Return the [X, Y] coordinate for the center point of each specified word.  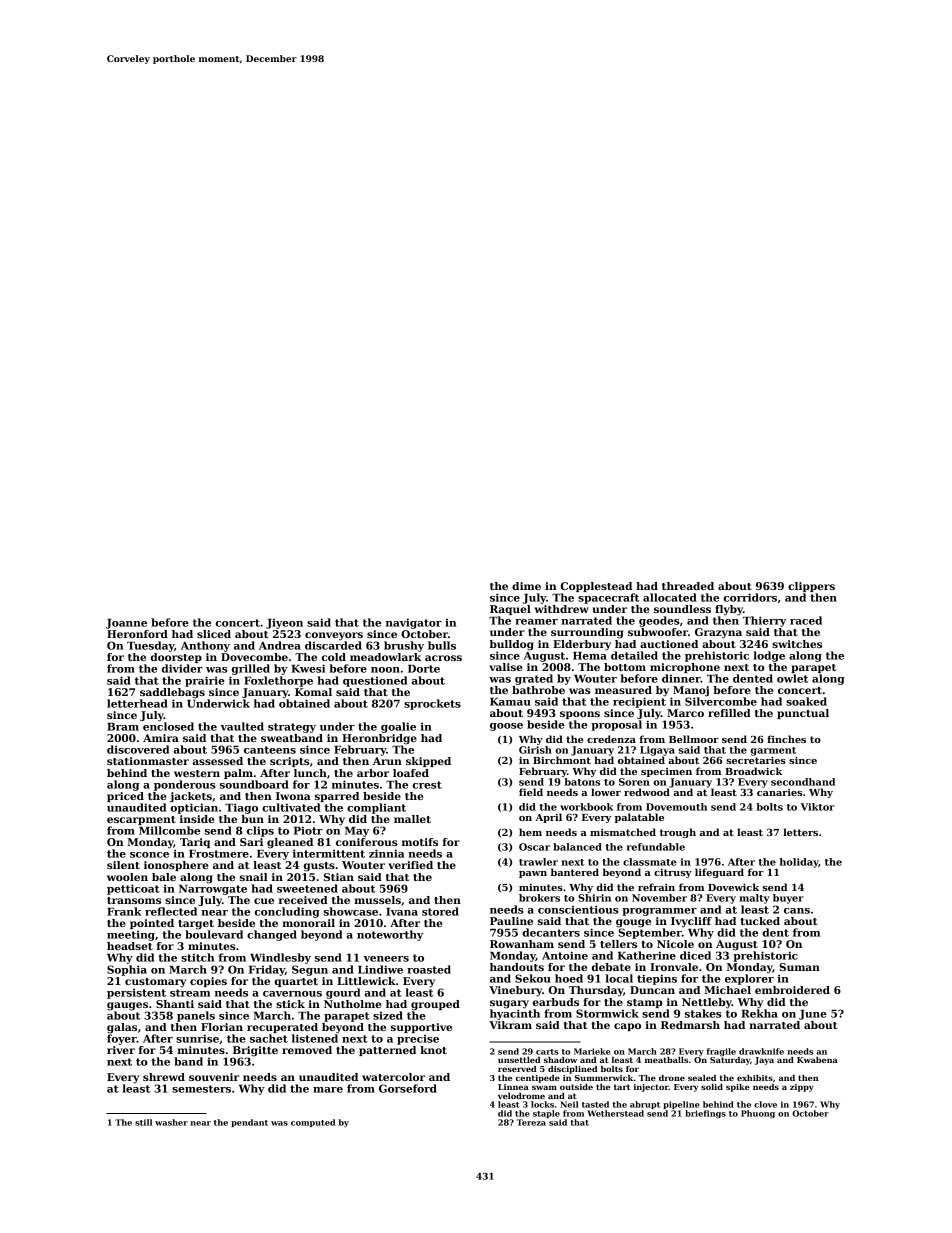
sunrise [197, 1038]
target [196, 925]
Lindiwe [380, 969]
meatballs [666, 1060]
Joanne [126, 624]
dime [526, 586]
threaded [688, 586]
